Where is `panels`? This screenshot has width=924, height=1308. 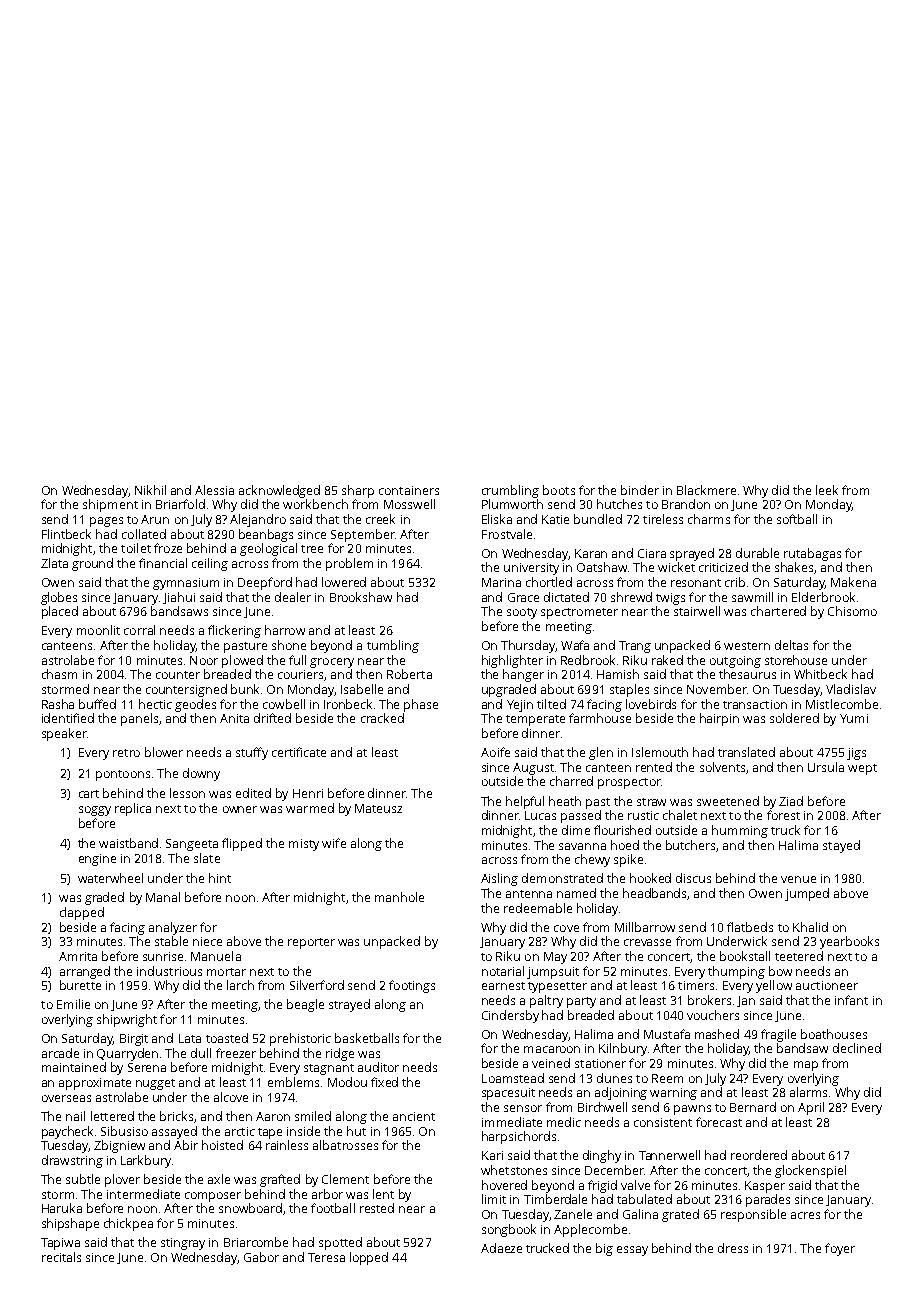 panels is located at coordinates (139, 719).
